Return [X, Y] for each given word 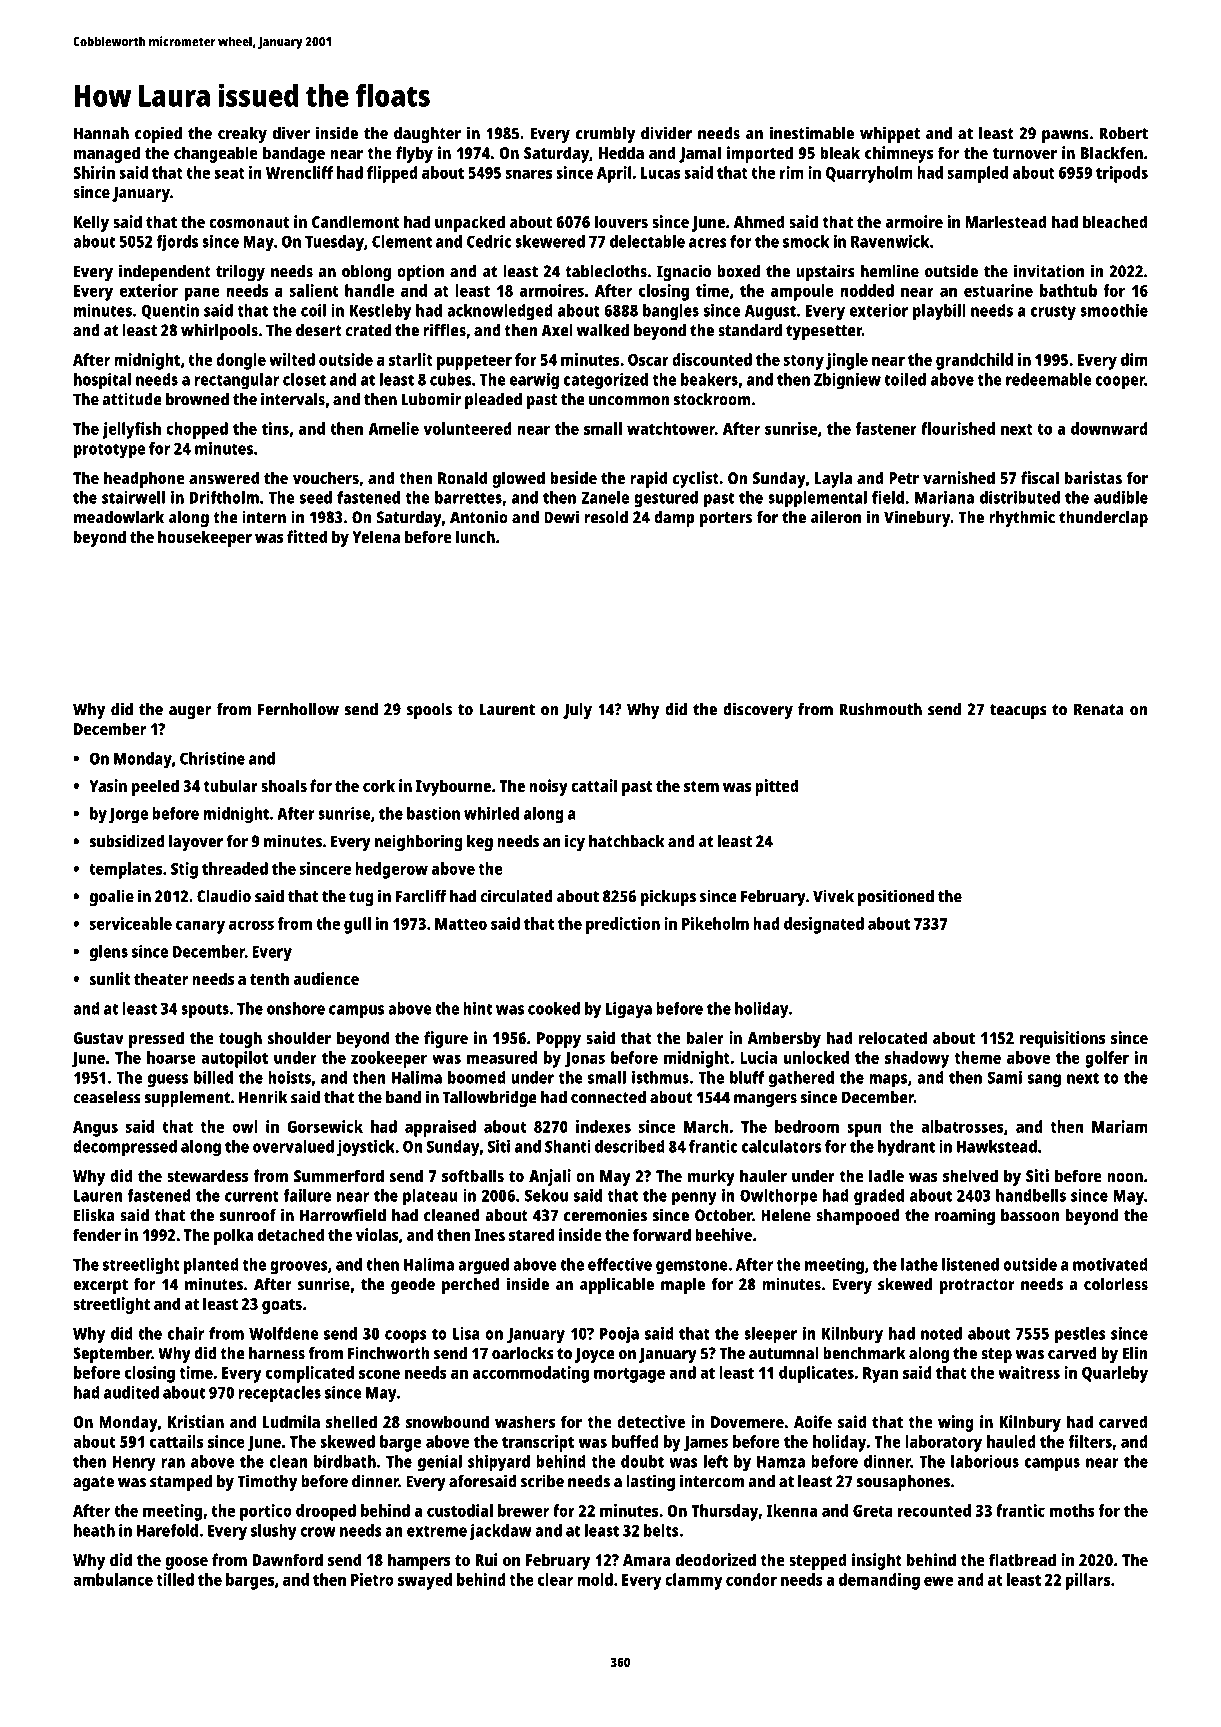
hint [477, 1008]
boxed [738, 271]
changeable [216, 154]
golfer [1107, 1059]
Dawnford [288, 1559]
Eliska [94, 1215]
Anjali [550, 1177]
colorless [1116, 1284]
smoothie [1114, 310]
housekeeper [205, 538]
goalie [112, 897]
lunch [475, 536]
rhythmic [1022, 518]
